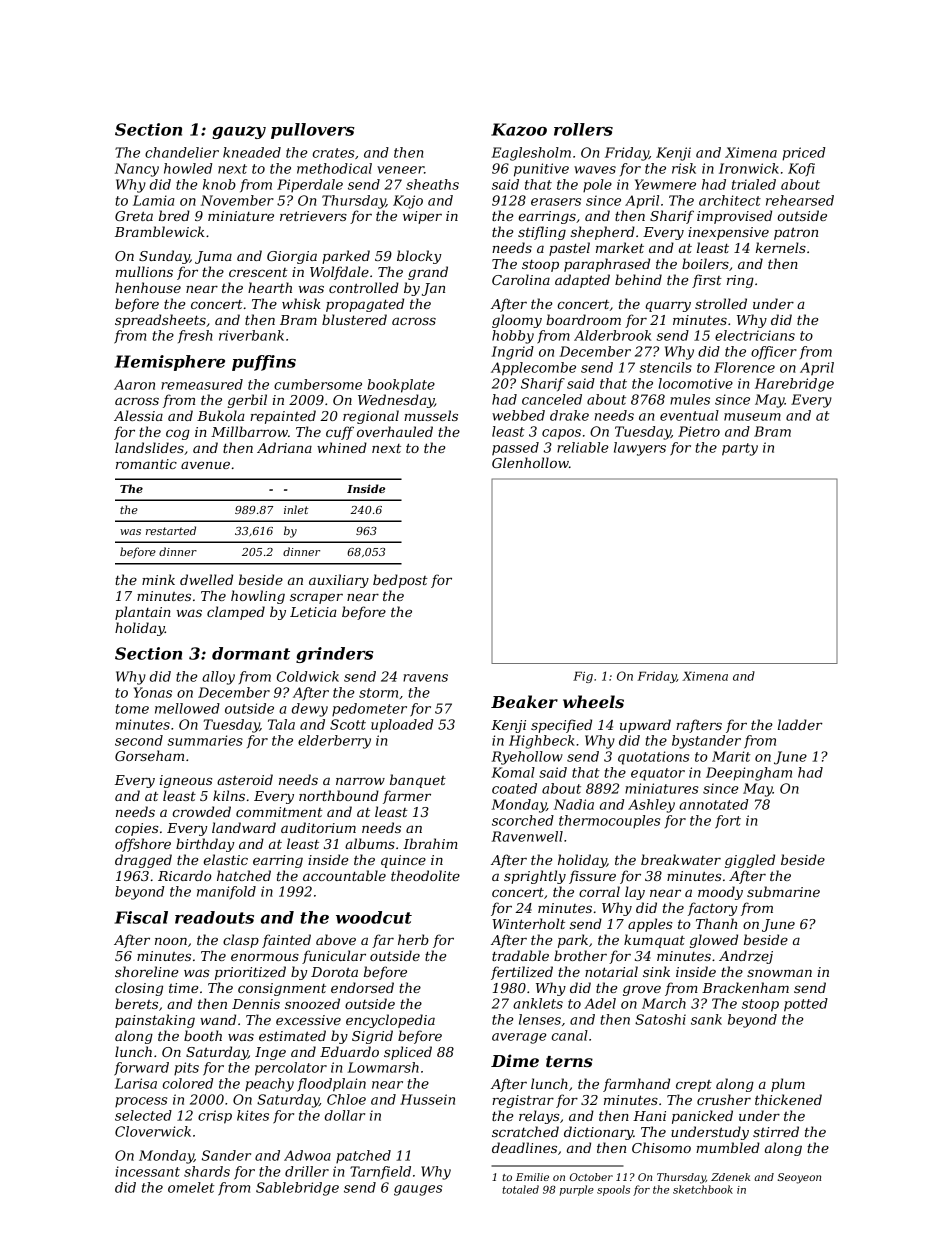  What do you see at coordinates (432, 184) in the screenshot?
I see `sheaths` at bounding box center [432, 184].
